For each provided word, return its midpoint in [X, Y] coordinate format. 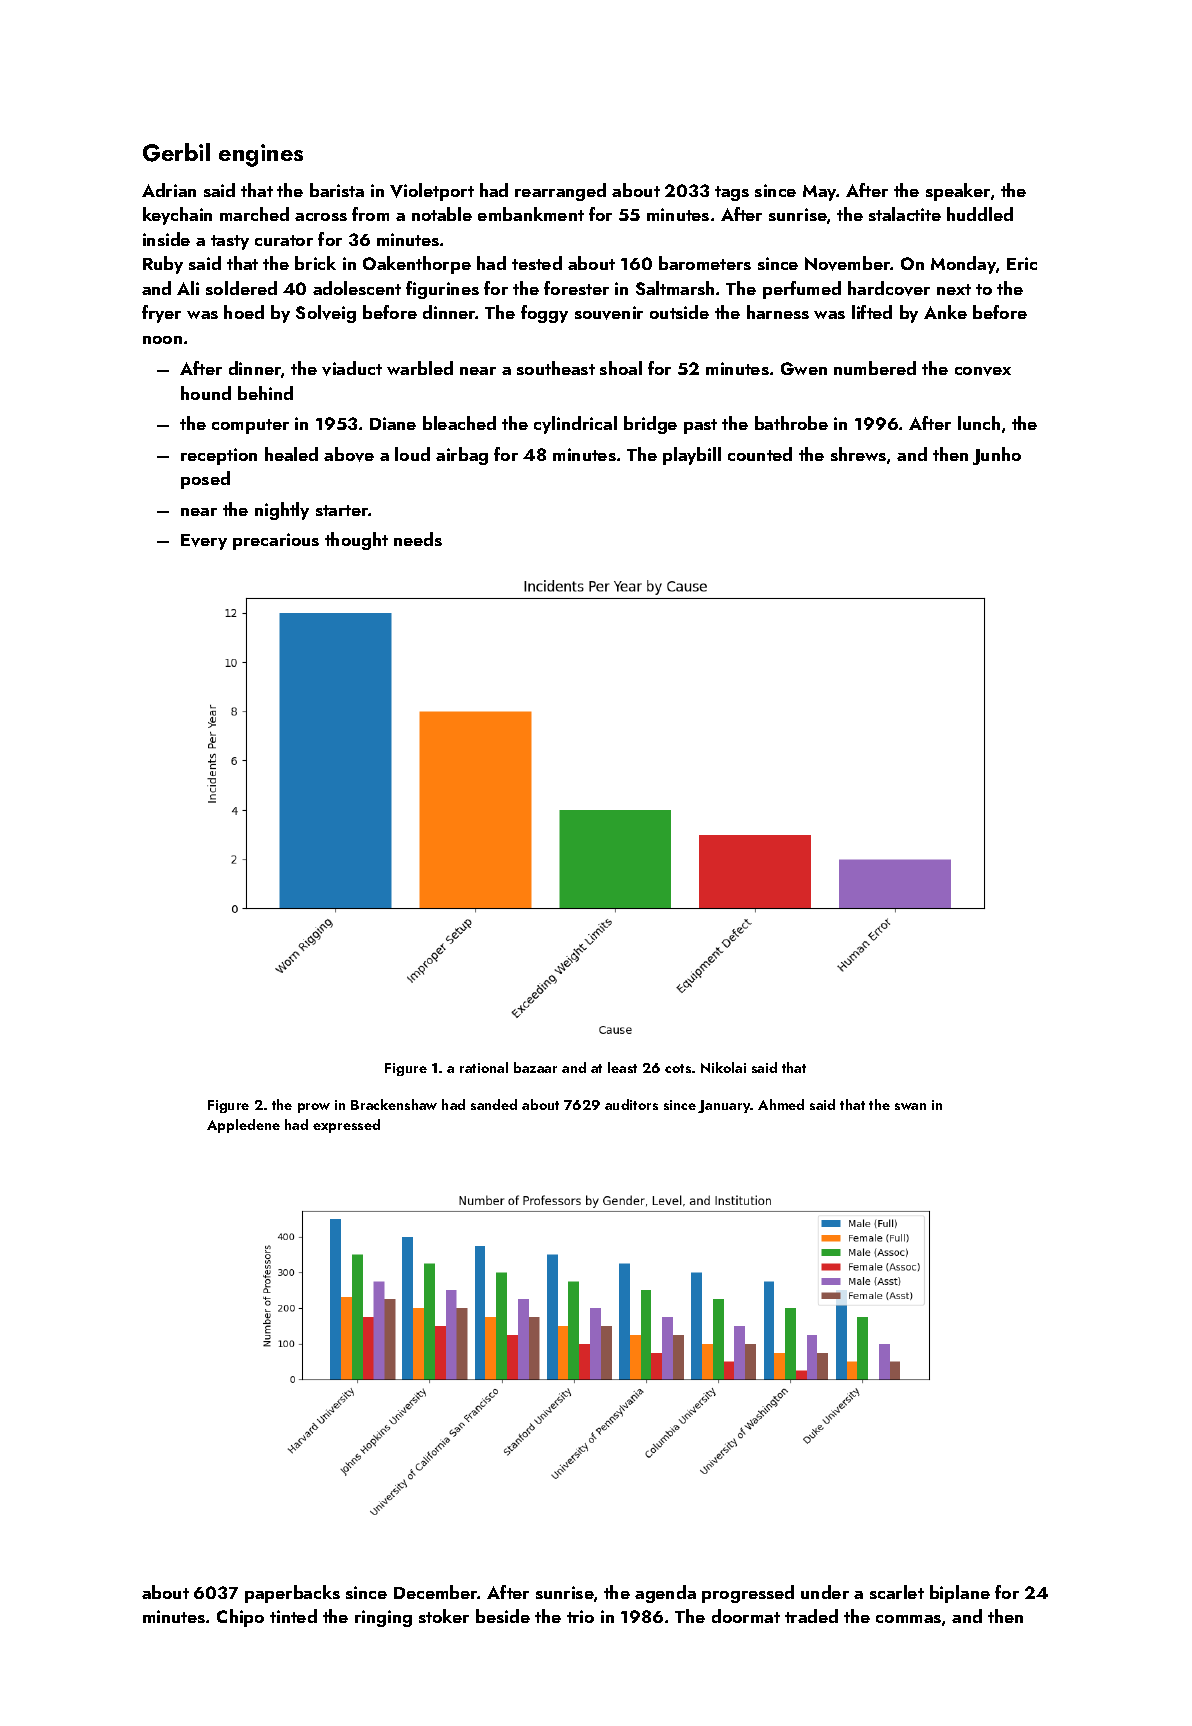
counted [760, 454]
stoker [444, 1616]
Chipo [240, 1618]
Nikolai [723, 1067]
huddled [980, 214]
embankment [531, 214]
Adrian [169, 190]
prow [314, 1108]
